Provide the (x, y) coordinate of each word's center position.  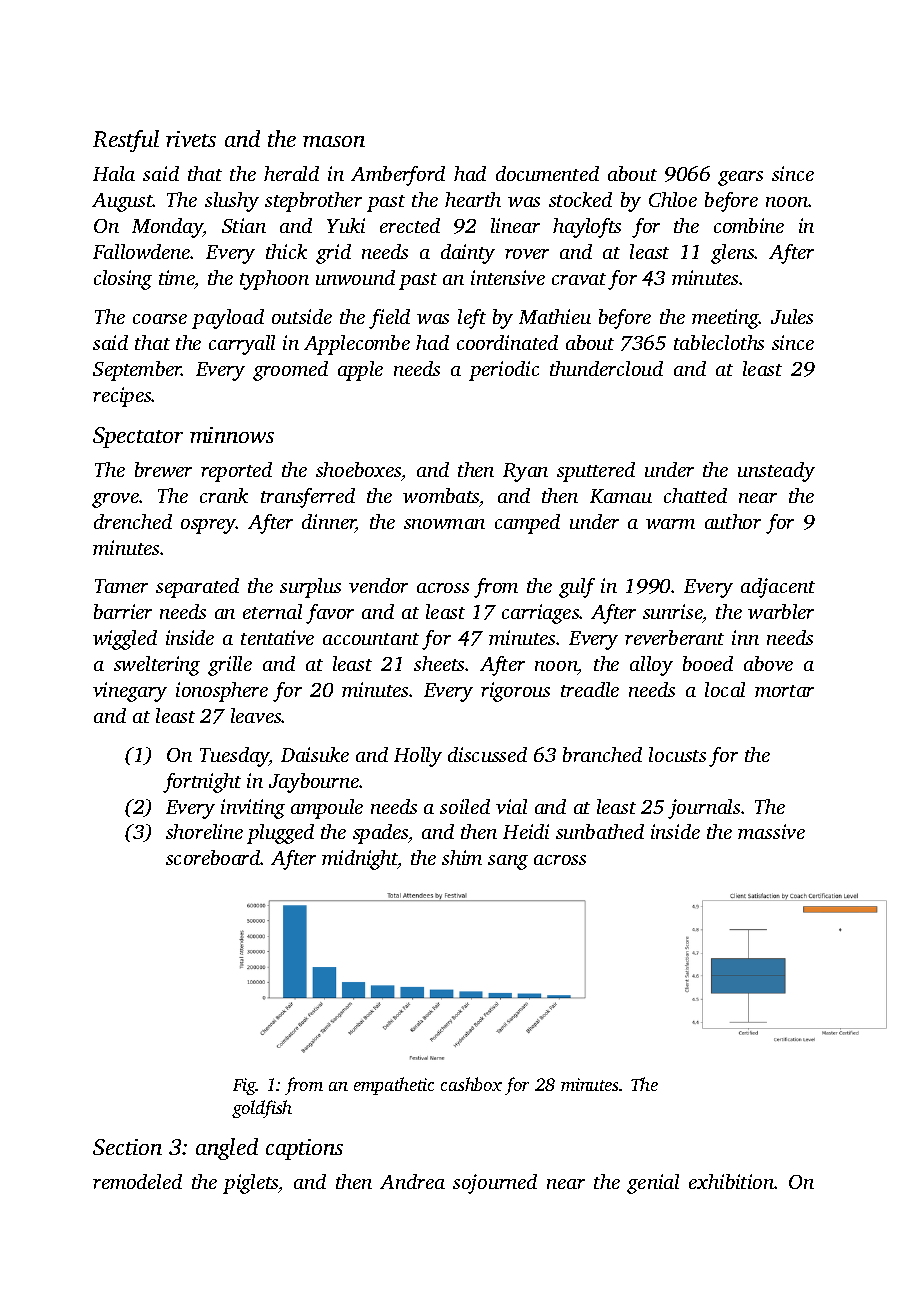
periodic (504, 371)
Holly (418, 757)
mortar (784, 691)
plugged (280, 834)
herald (291, 173)
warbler (781, 611)
